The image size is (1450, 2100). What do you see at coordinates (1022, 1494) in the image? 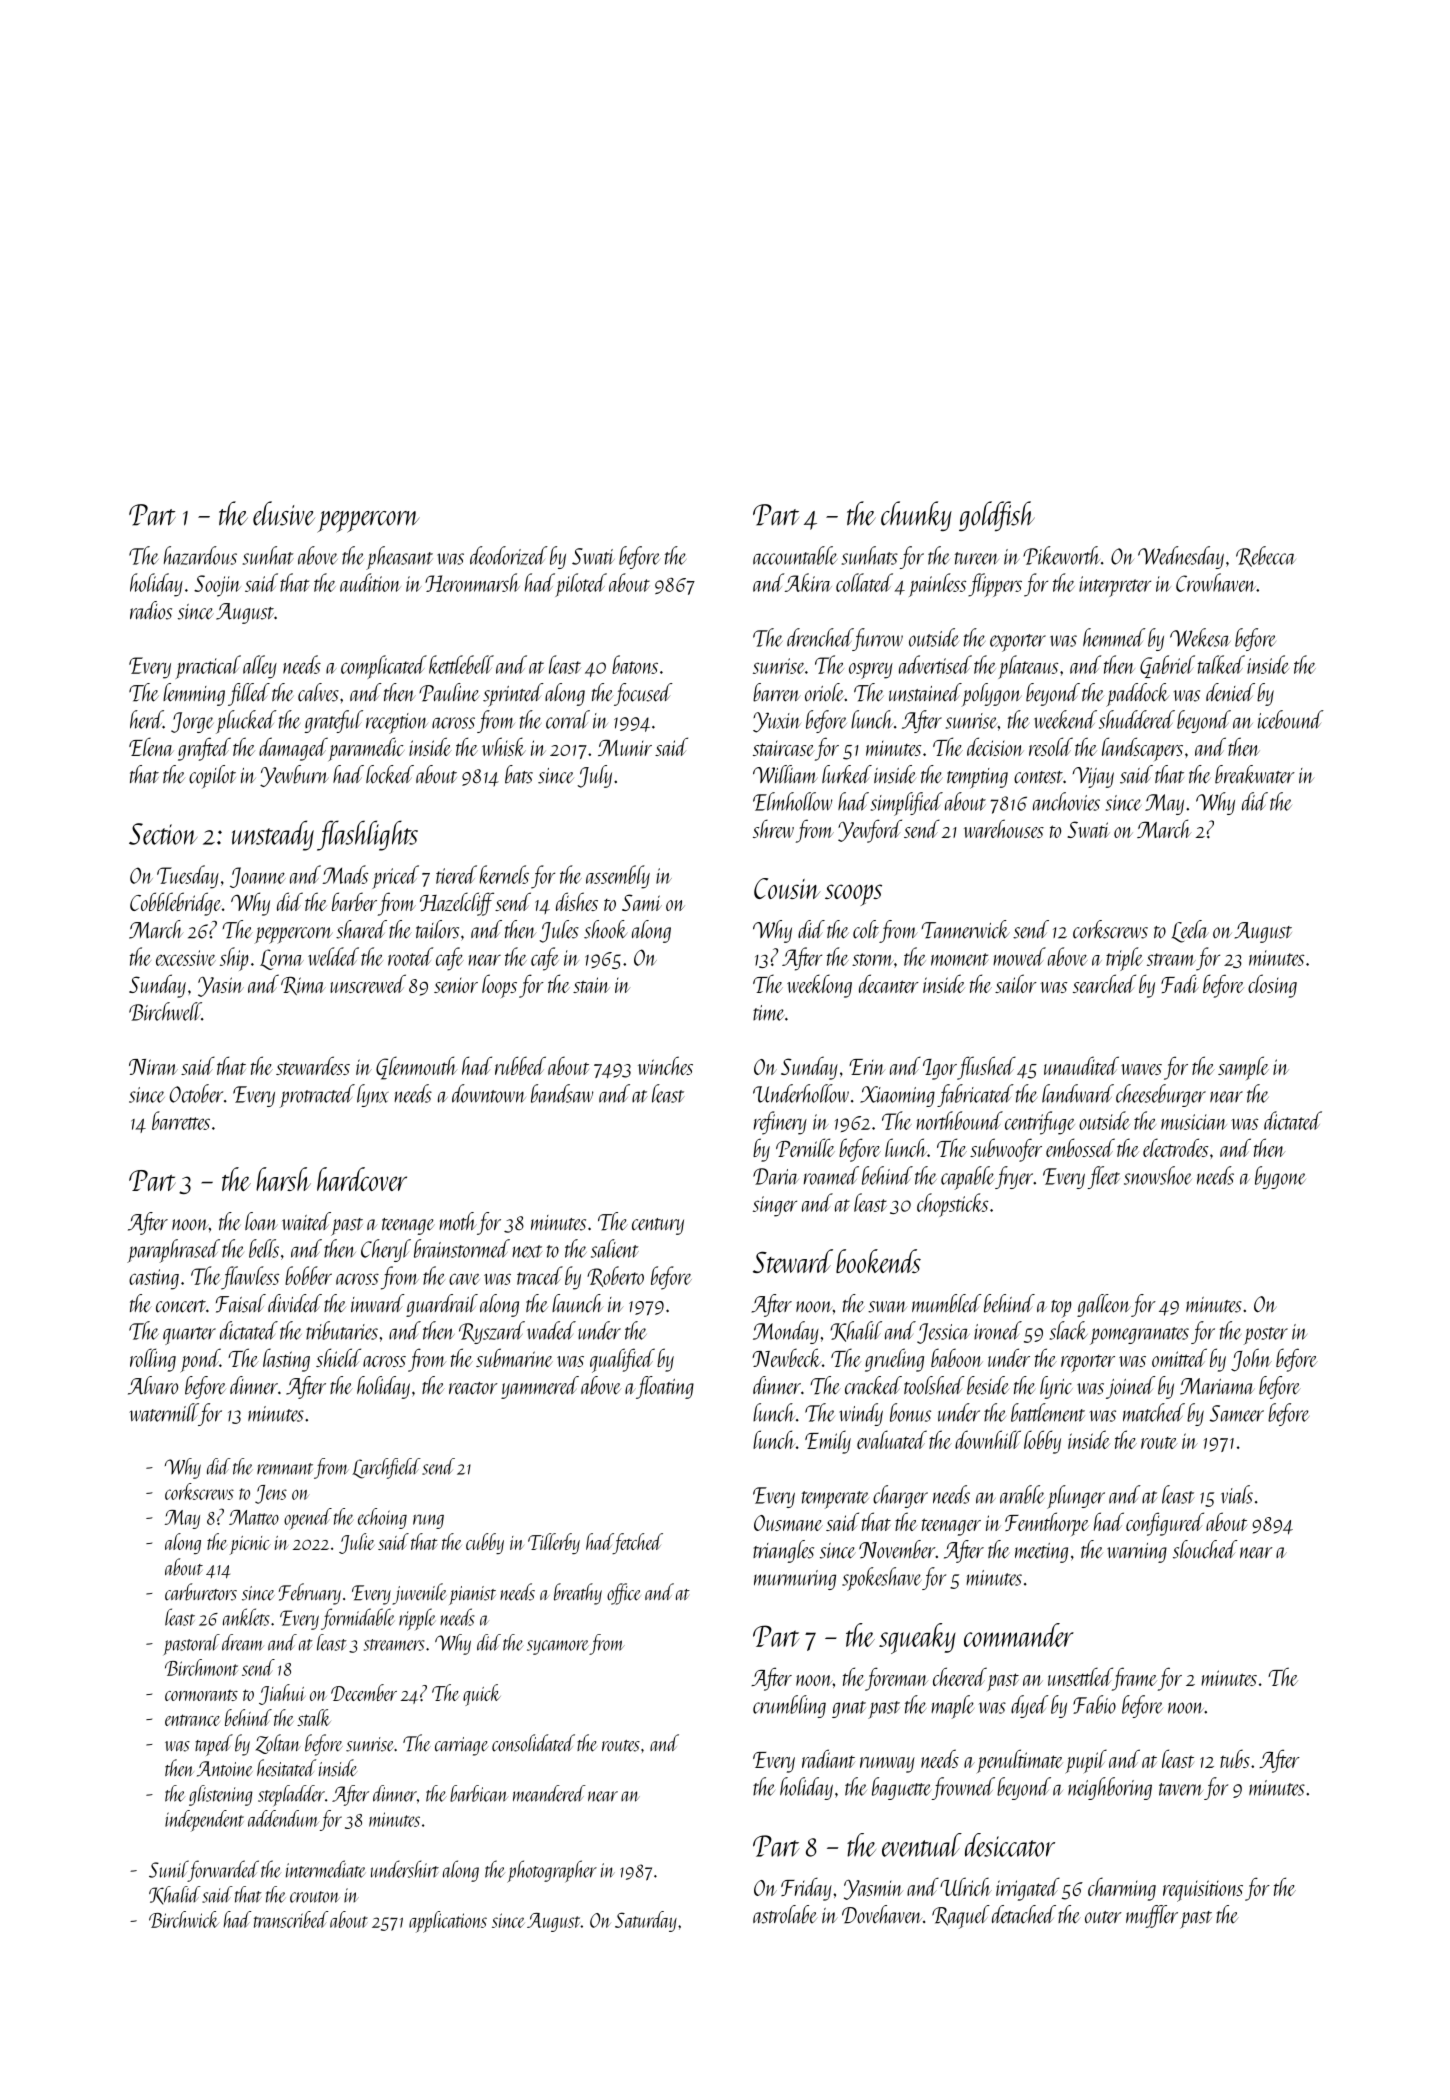
I see `arable` at bounding box center [1022, 1494].
